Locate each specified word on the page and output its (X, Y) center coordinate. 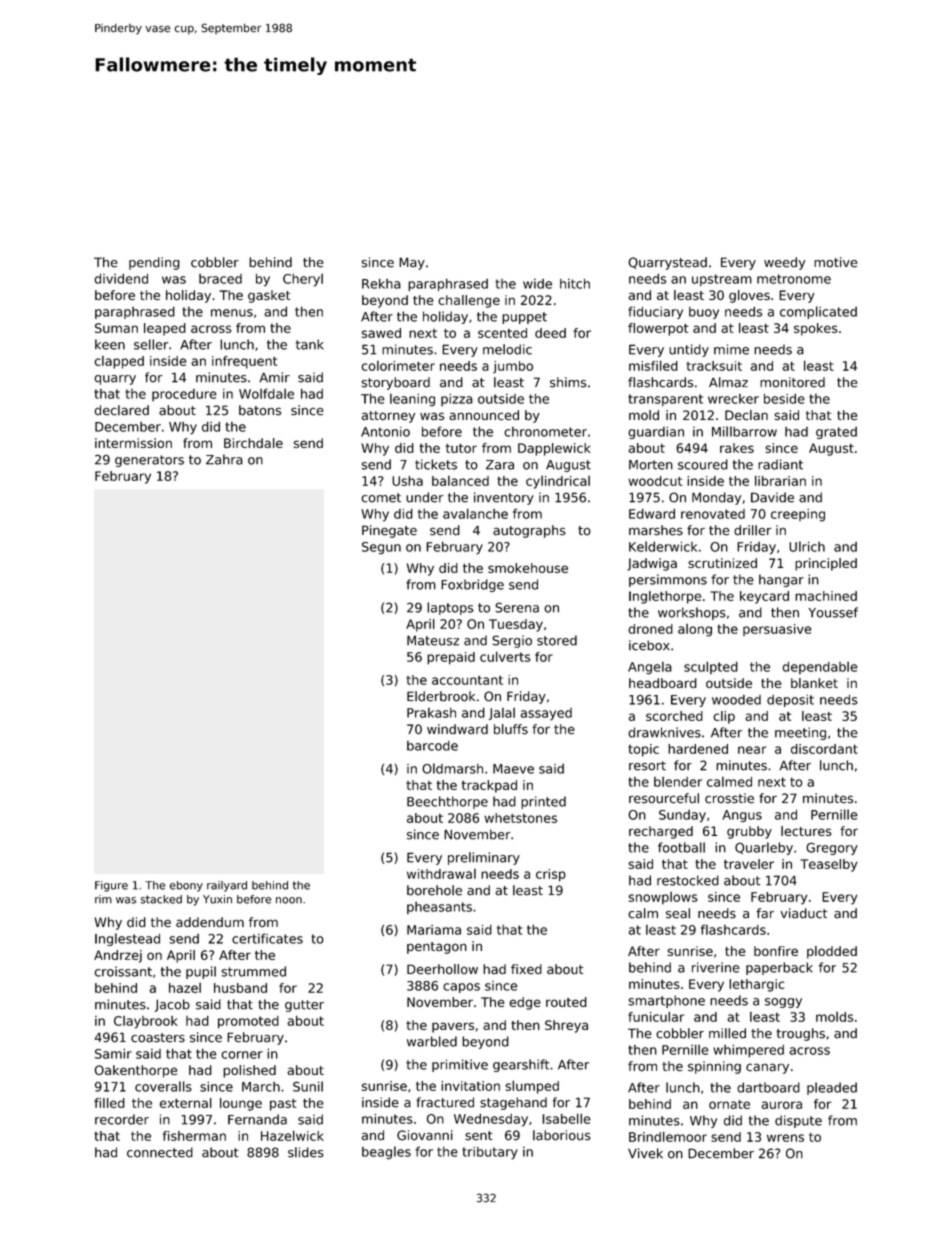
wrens (785, 1138)
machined (826, 596)
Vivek (645, 1153)
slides (306, 1152)
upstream (722, 280)
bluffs (511, 729)
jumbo (513, 367)
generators (149, 461)
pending (154, 263)
